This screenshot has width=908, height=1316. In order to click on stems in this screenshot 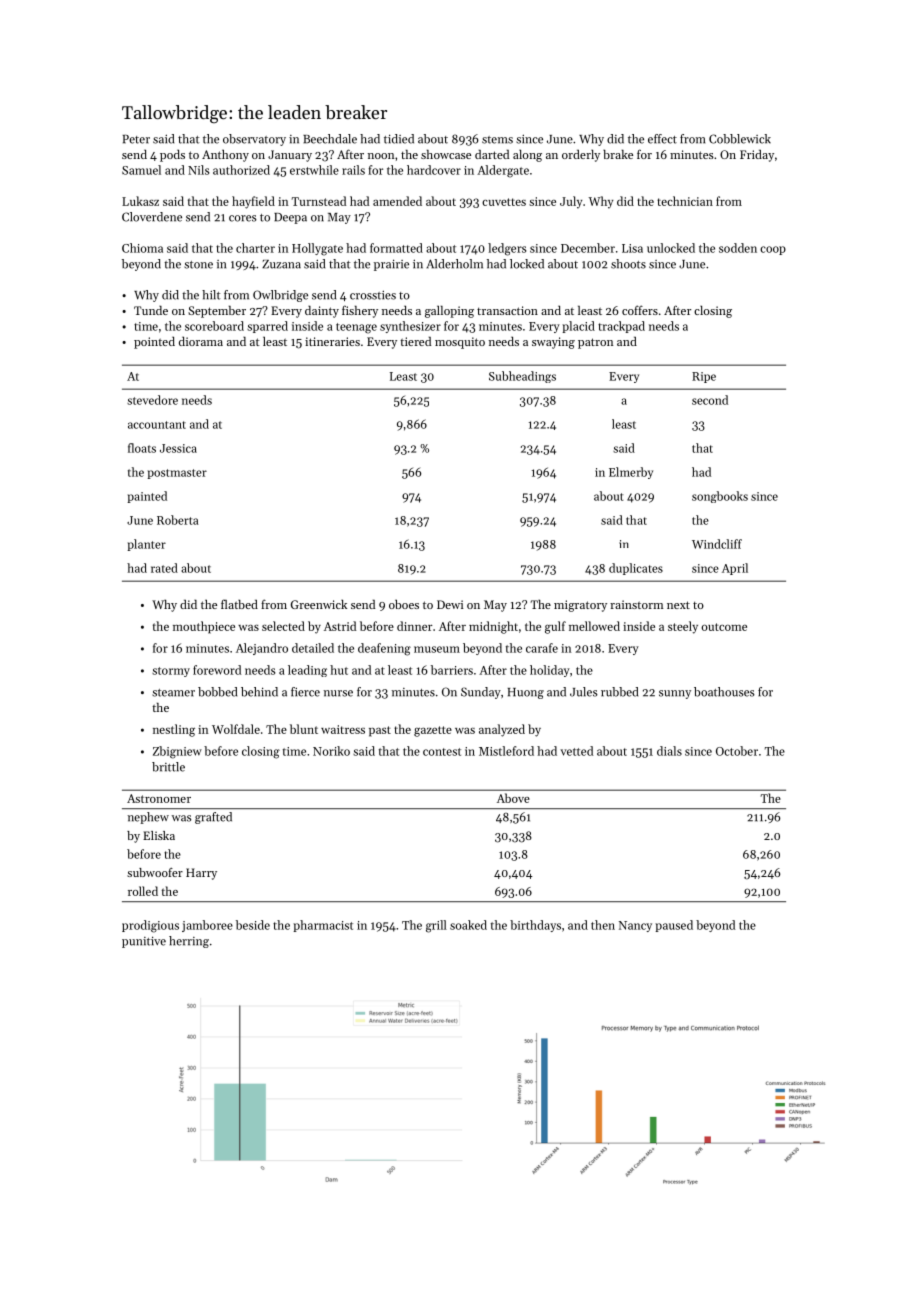, I will do `click(497, 140)`.
